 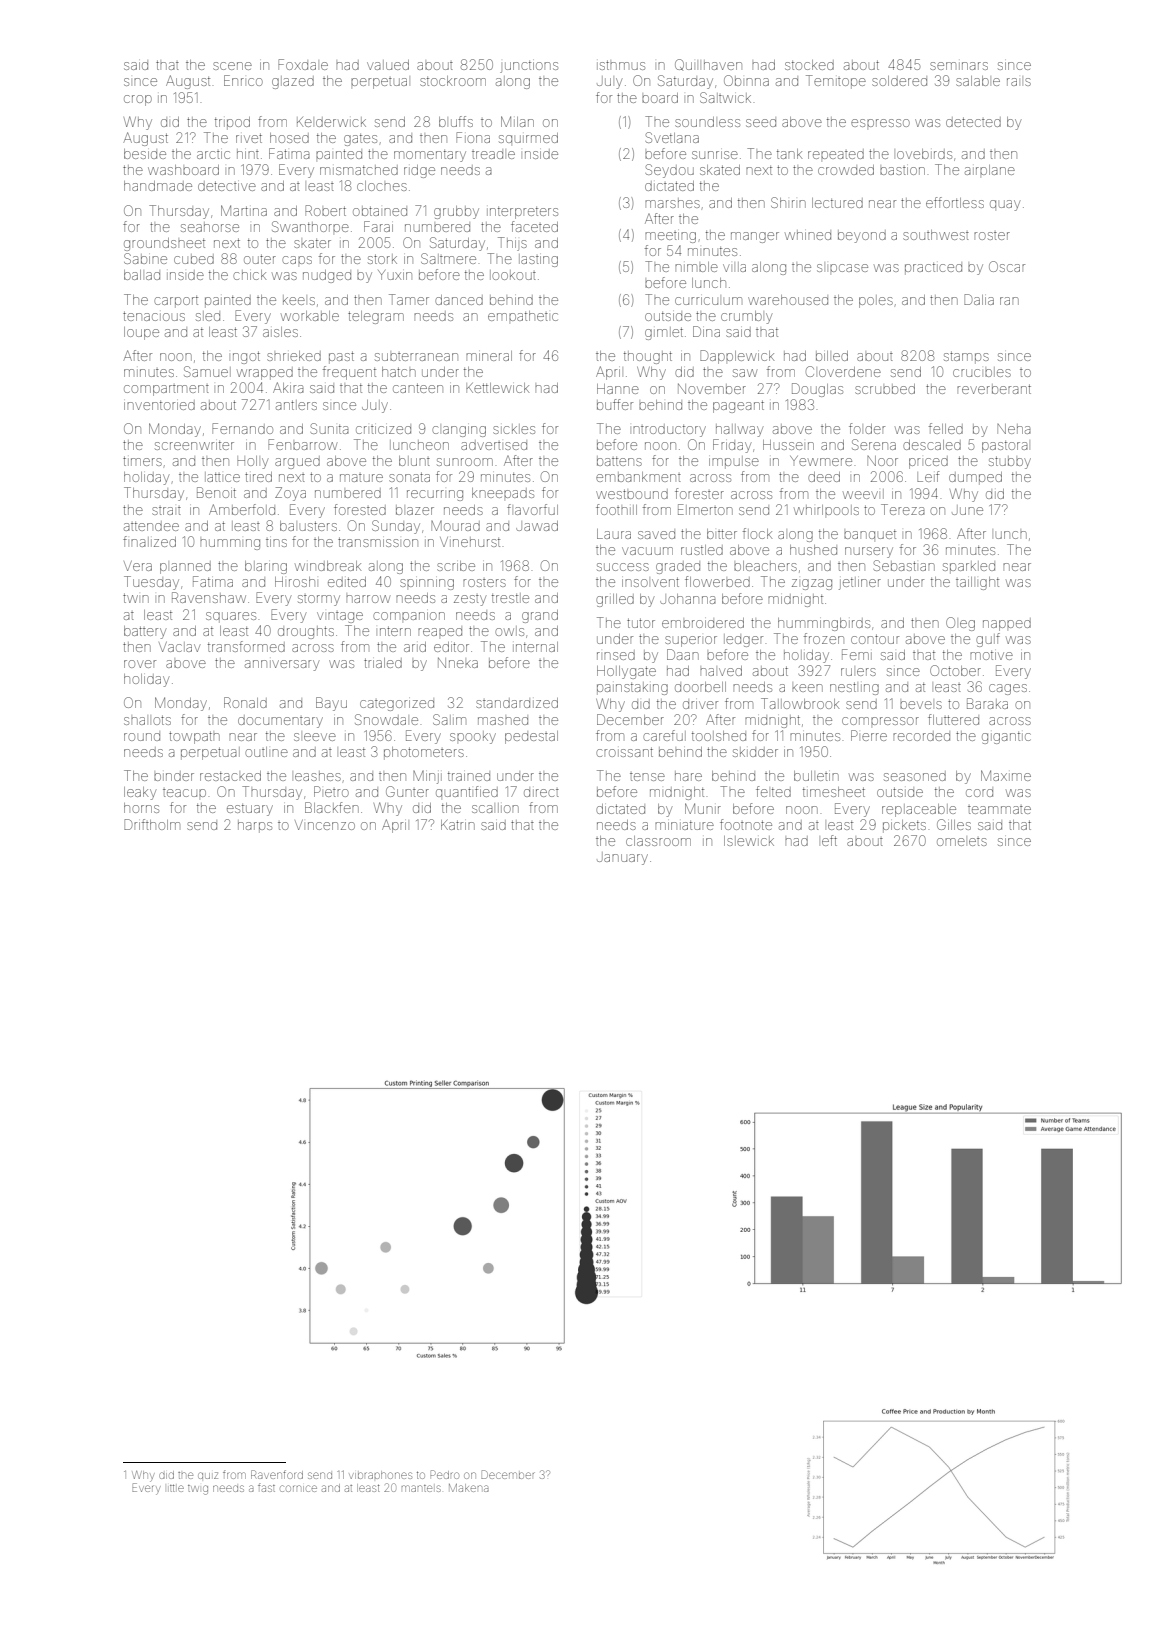 What do you see at coordinates (824, 477) in the document?
I see `deed` at bounding box center [824, 477].
